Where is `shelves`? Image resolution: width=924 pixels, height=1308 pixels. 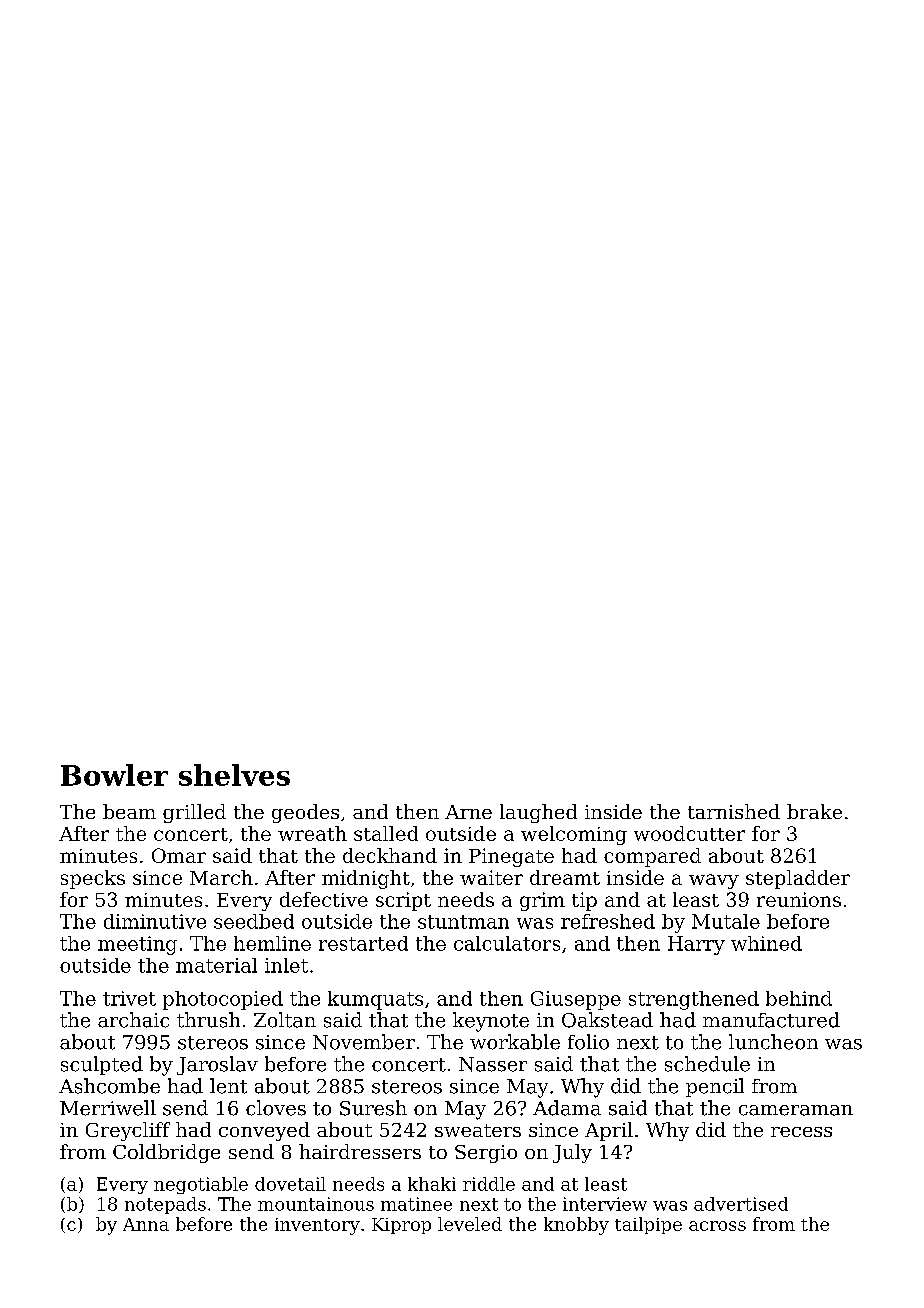 shelves is located at coordinates (234, 775).
